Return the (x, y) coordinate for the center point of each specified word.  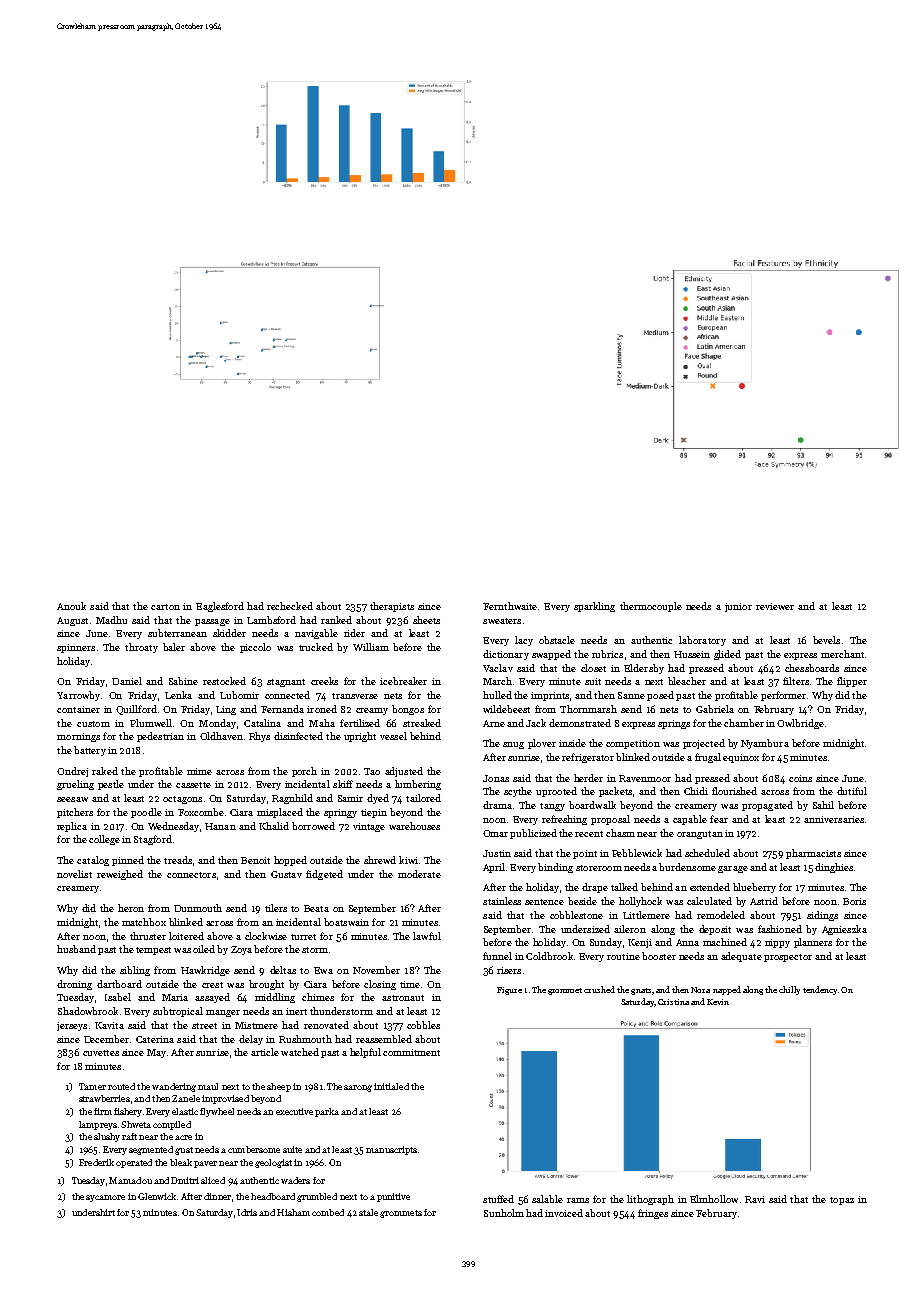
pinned (128, 861)
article (265, 1052)
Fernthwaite (510, 606)
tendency (820, 990)
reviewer (775, 606)
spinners (76, 648)
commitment (411, 1052)
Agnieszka (844, 930)
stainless (502, 901)
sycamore (105, 1198)
